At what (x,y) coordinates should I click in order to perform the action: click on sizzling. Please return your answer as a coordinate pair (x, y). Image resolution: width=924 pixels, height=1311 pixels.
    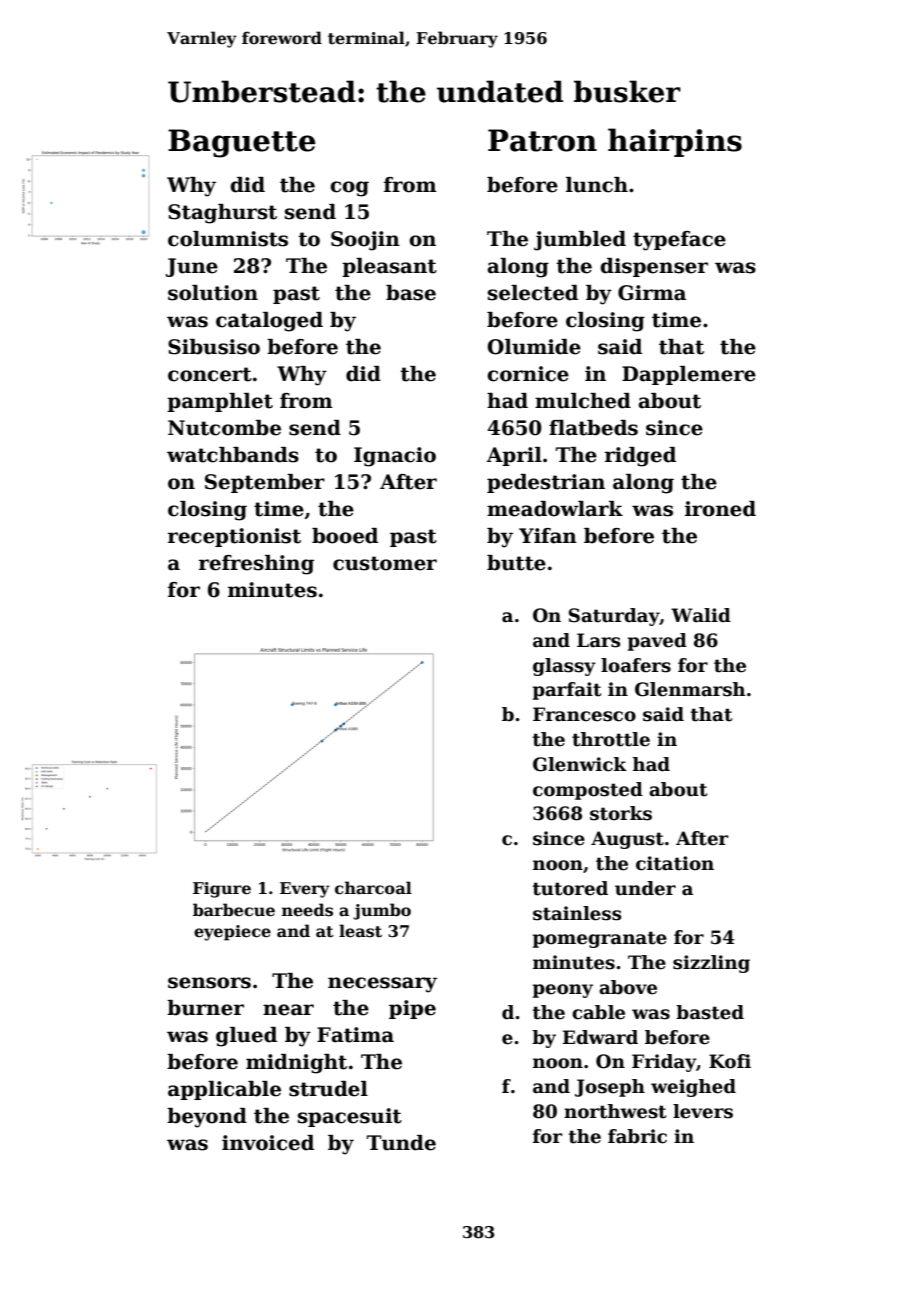
    Looking at the image, I should click on (711, 964).
